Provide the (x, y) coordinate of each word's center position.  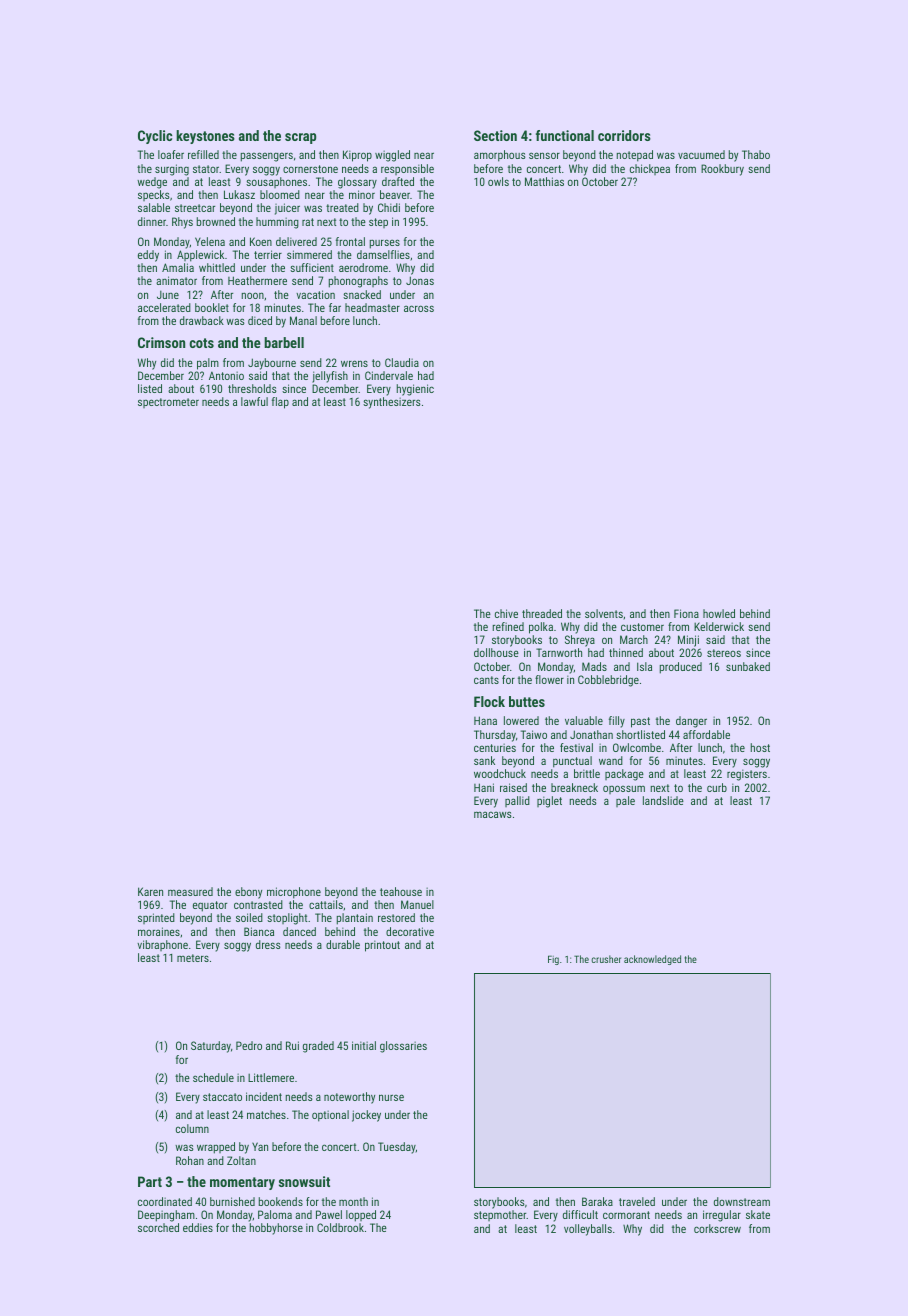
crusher (606, 959)
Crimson (161, 342)
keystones (205, 137)
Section (495, 135)
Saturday (211, 1047)
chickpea (650, 169)
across (419, 308)
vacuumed (701, 154)
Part (150, 1181)
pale (625, 801)
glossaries (403, 1047)
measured (190, 891)
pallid (517, 801)
